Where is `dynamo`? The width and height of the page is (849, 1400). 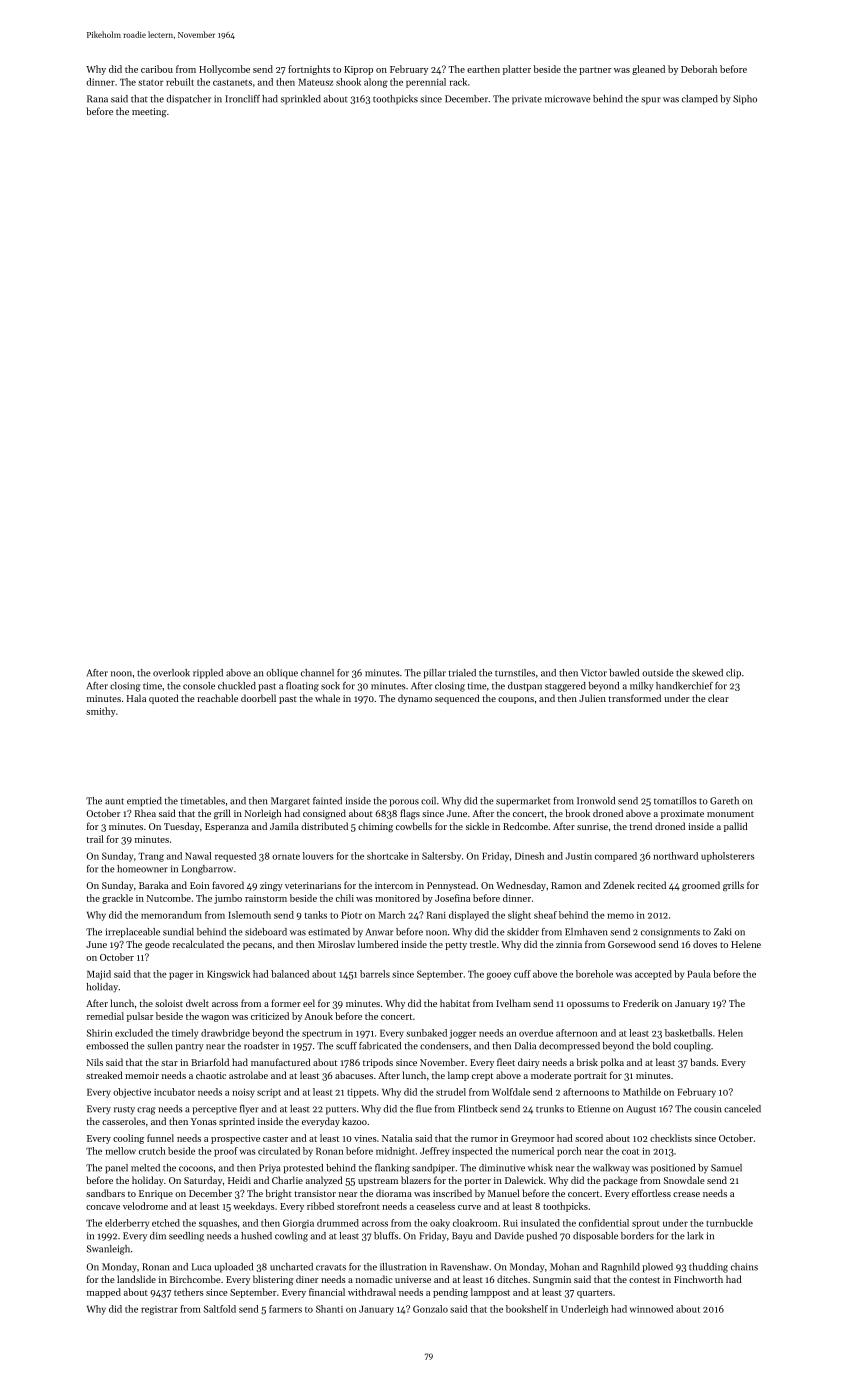 dynamo is located at coordinates (415, 699).
